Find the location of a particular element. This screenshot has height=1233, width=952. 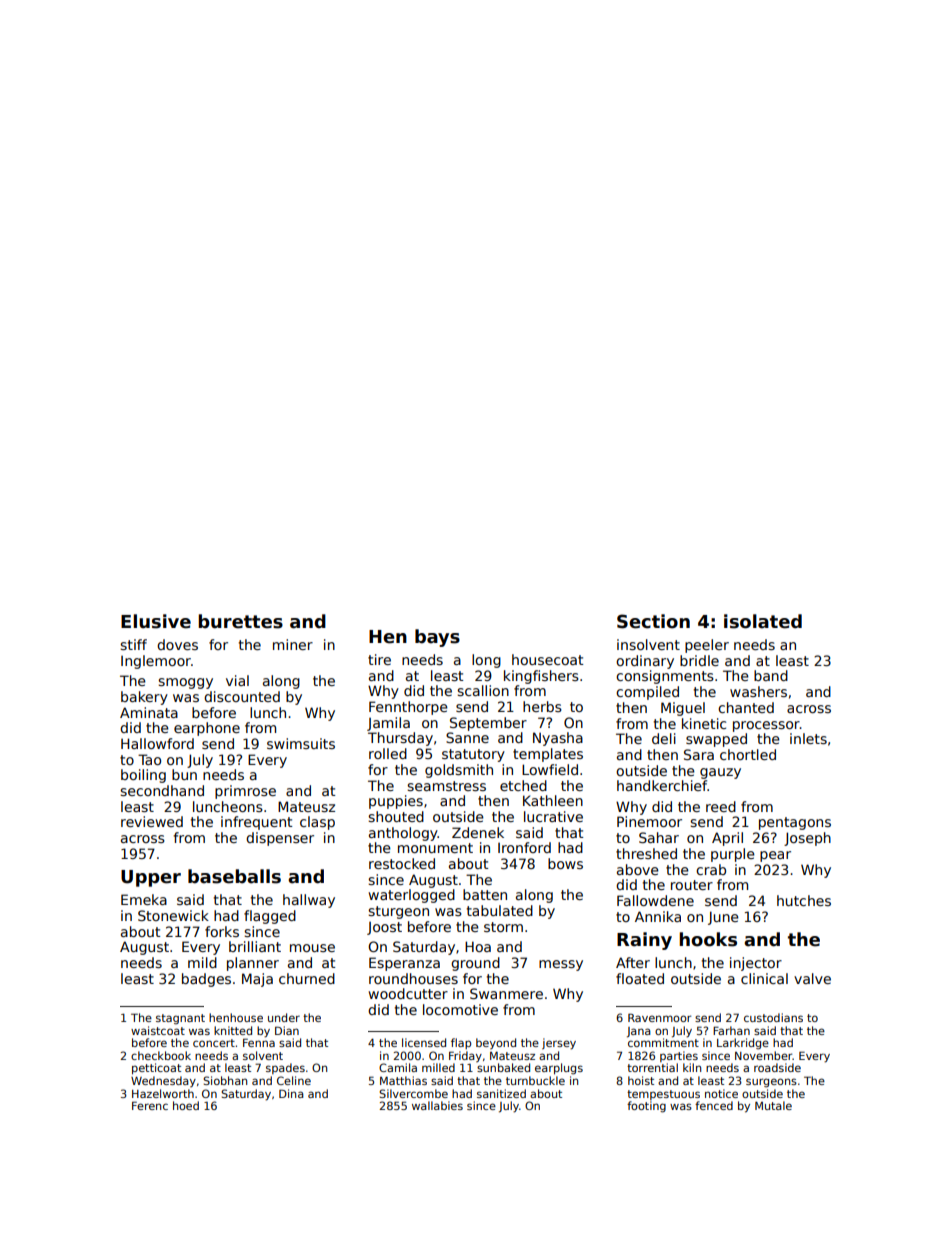

earplugs is located at coordinates (559, 1069).
